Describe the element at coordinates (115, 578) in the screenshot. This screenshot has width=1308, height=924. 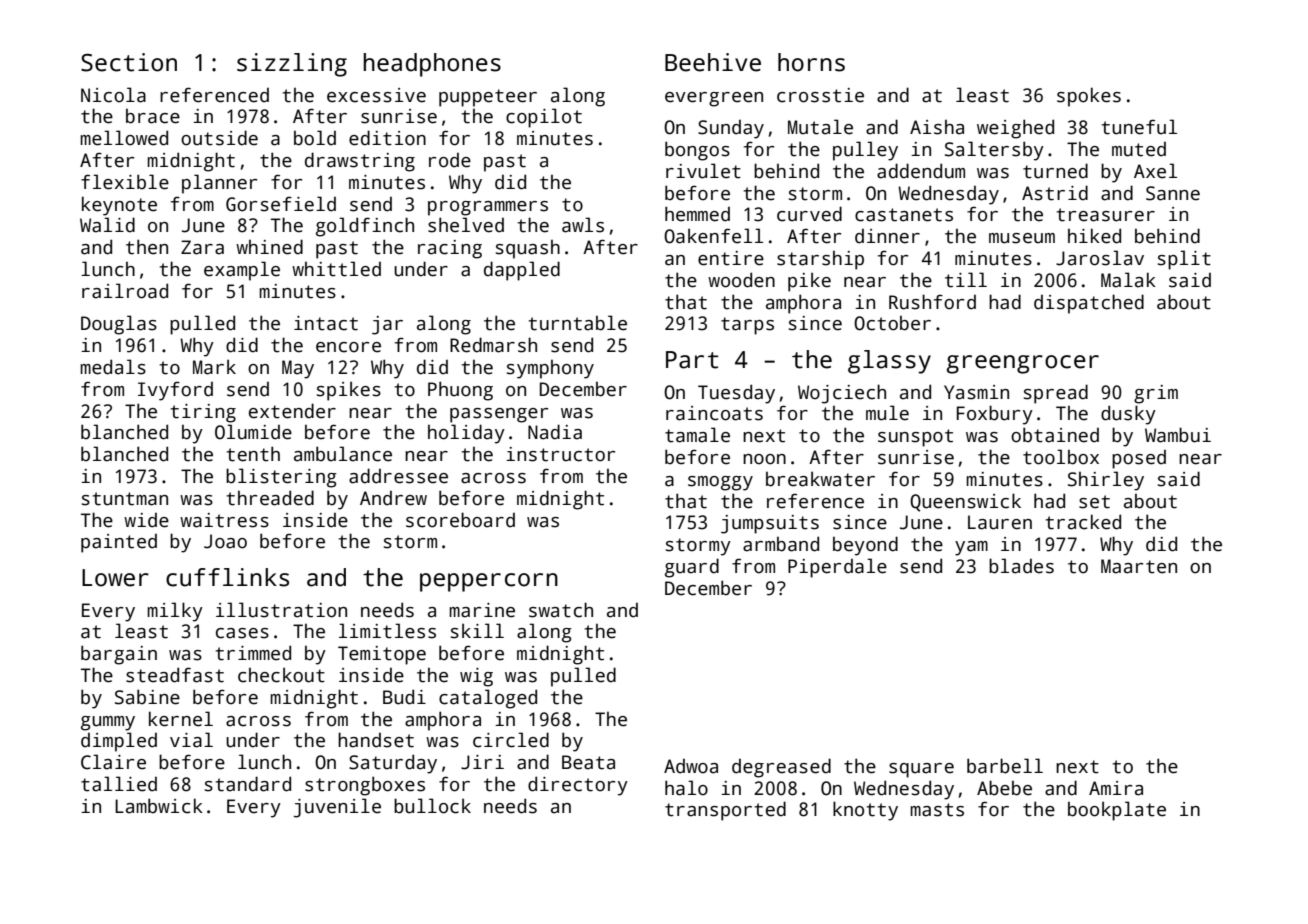
I see `Lower` at that location.
